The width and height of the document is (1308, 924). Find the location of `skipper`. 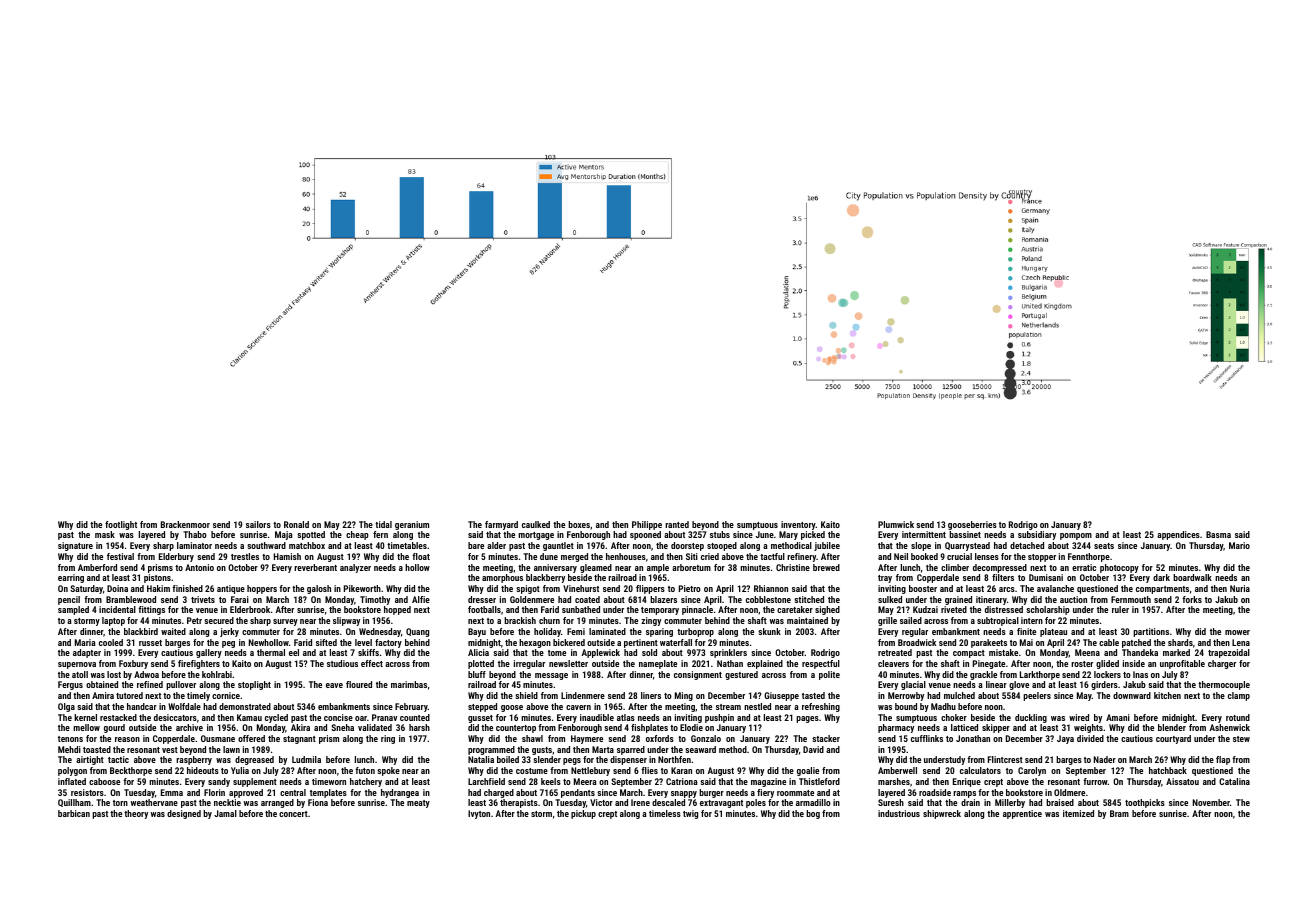

skipper is located at coordinates (996, 728).
